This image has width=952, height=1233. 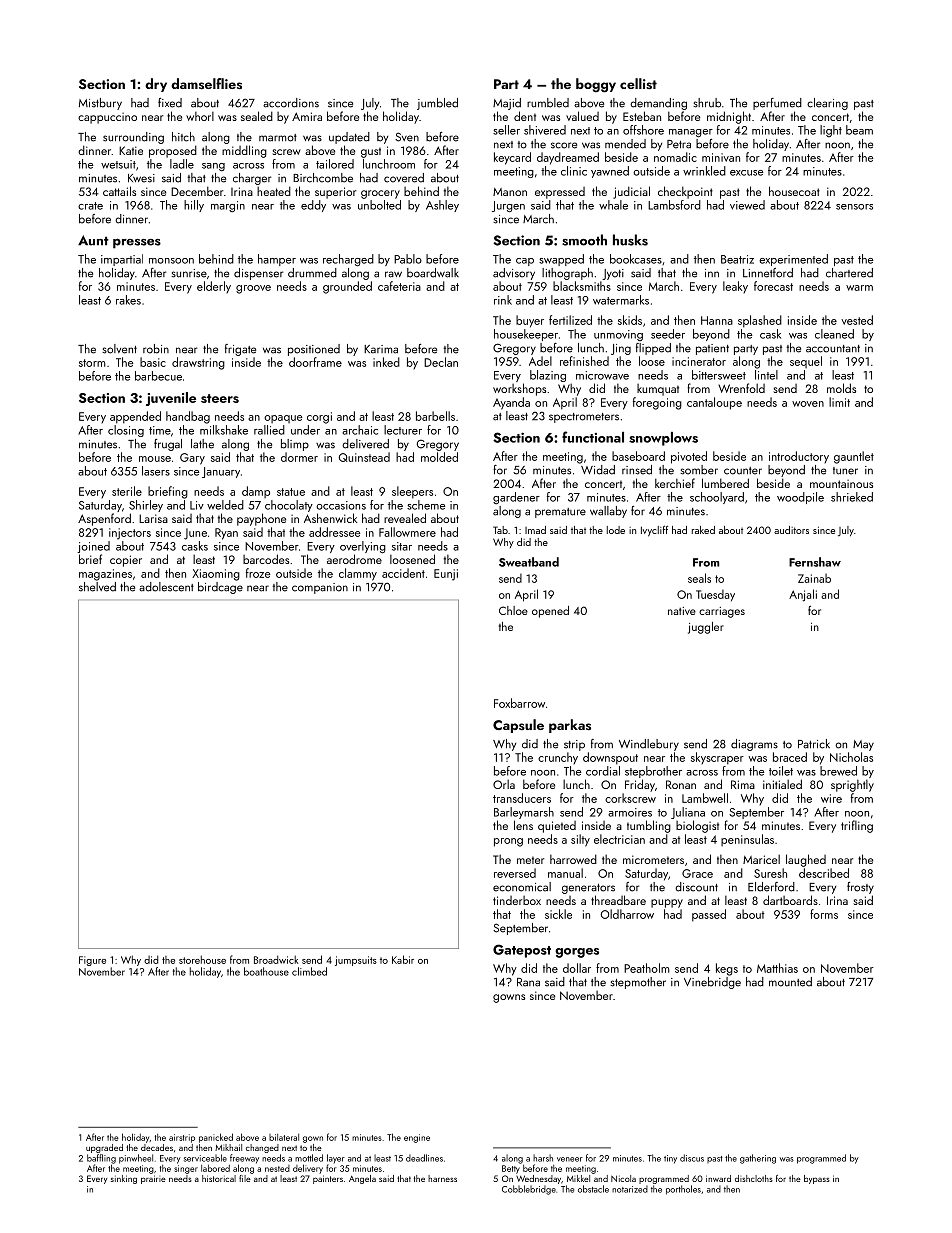 What do you see at coordinates (584, 240) in the image?
I see `smooth` at bounding box center [584, 240].
